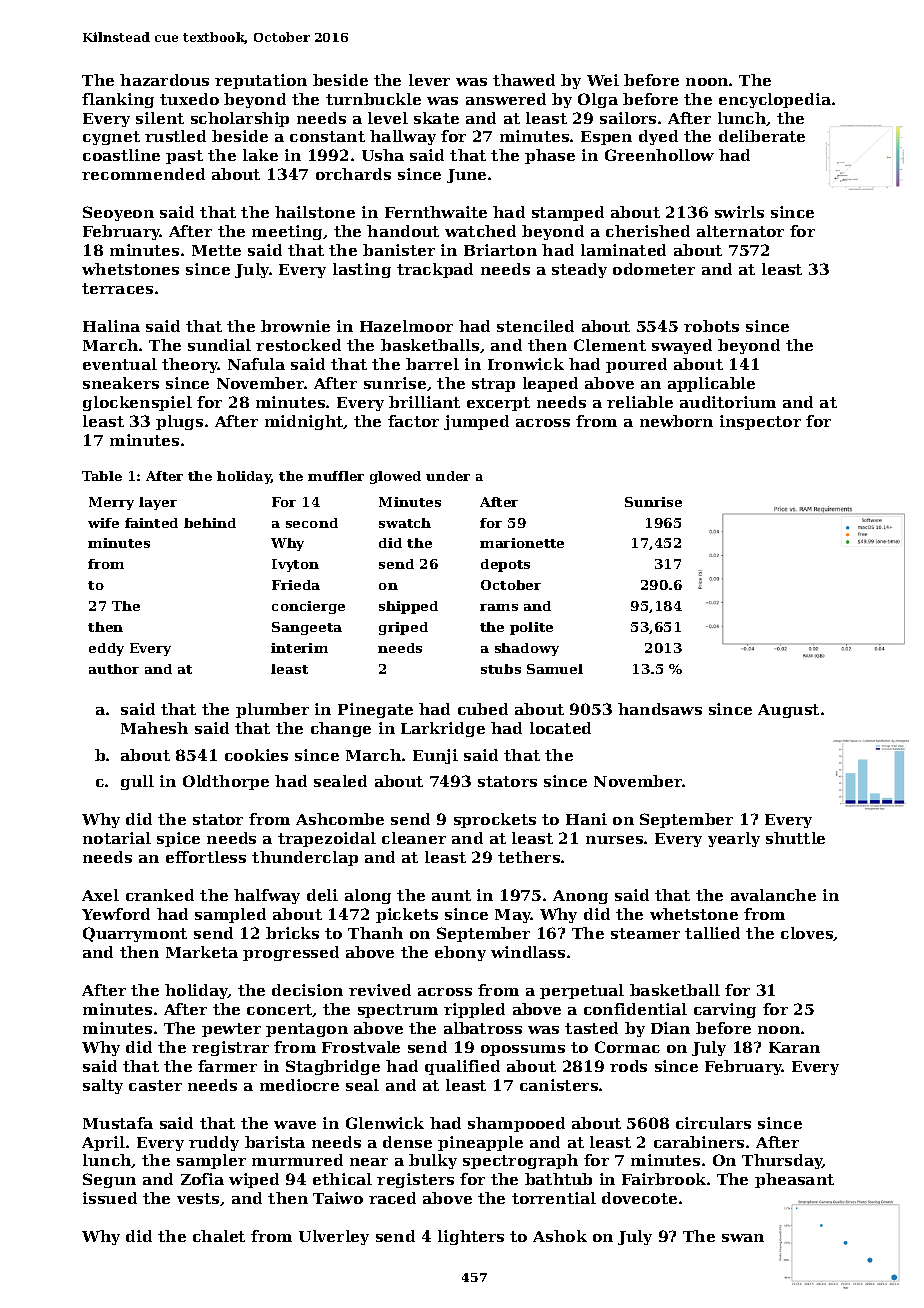 This document has width=924, height=1308. Describe the element at coordinates (299, 1085) in the document. I see `mediocre` at that location.
